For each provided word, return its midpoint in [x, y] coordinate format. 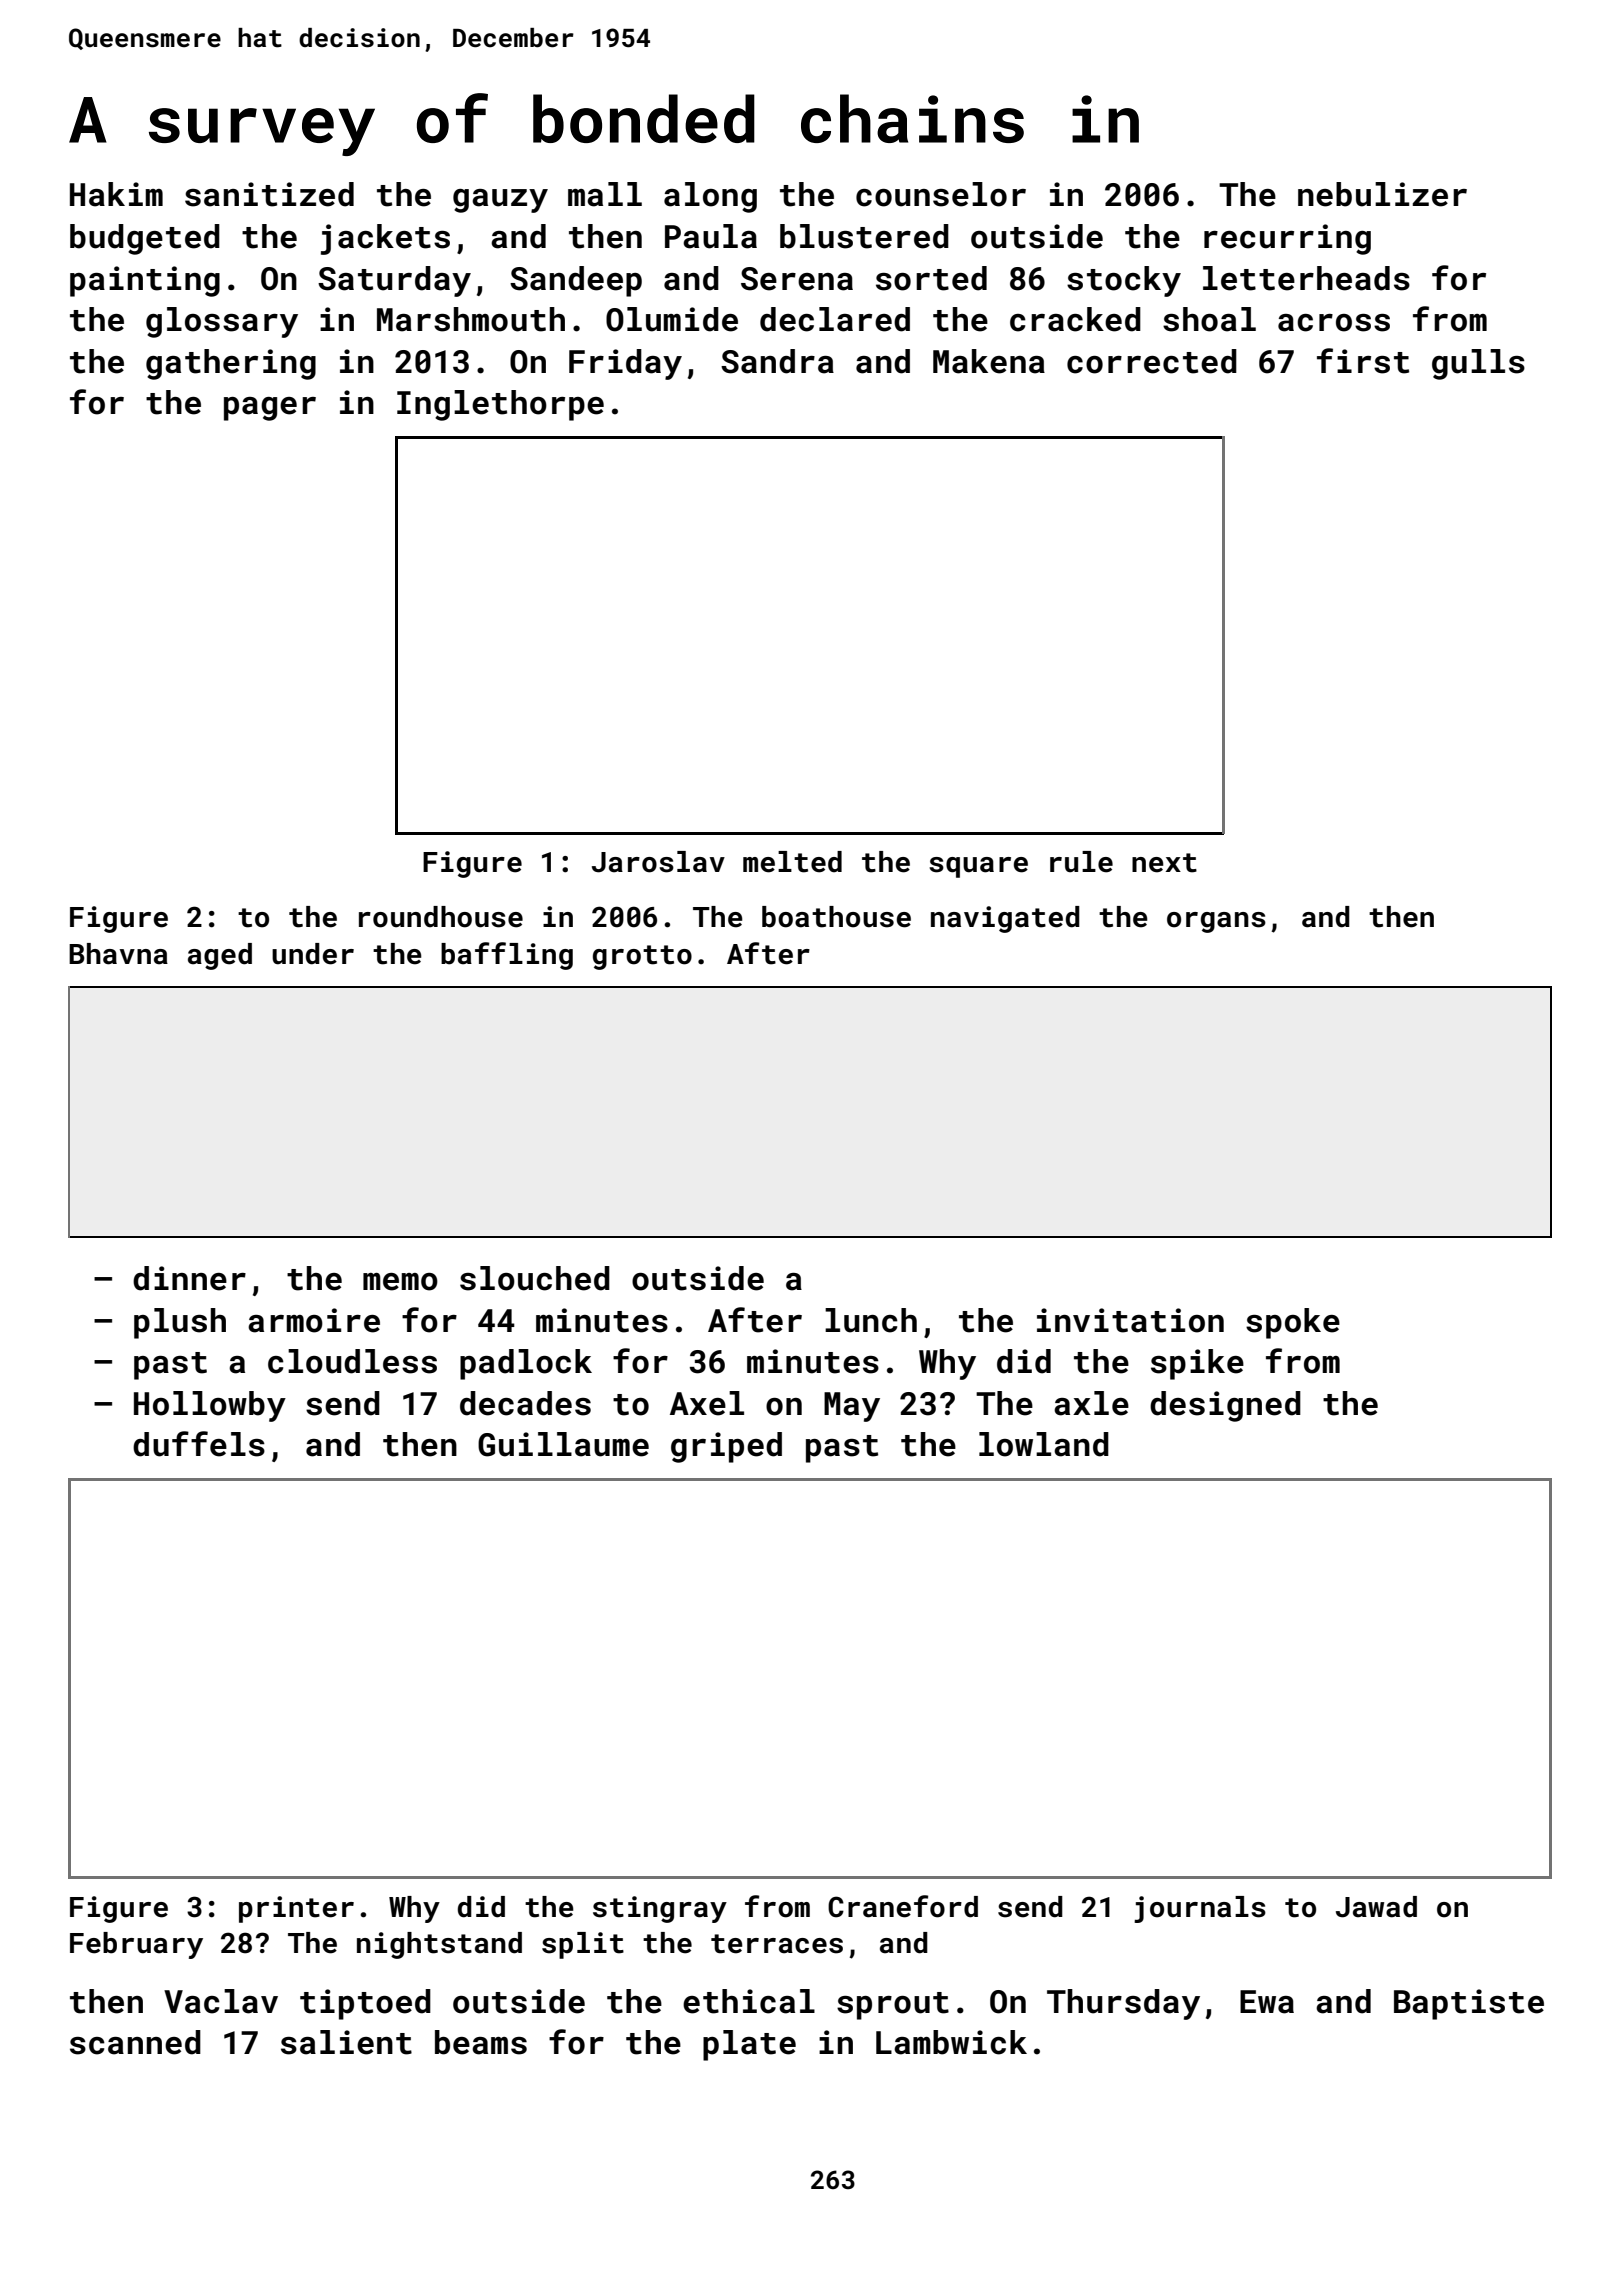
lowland [1044, 1444]
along [710, 197]
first [1363, 361]
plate [749, 2045]
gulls [1478, 364]
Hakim [116, 194]
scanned [135, 2042]
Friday [625, 364]
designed [1225, 1406]
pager [270, 409]
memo [400, 1282]
